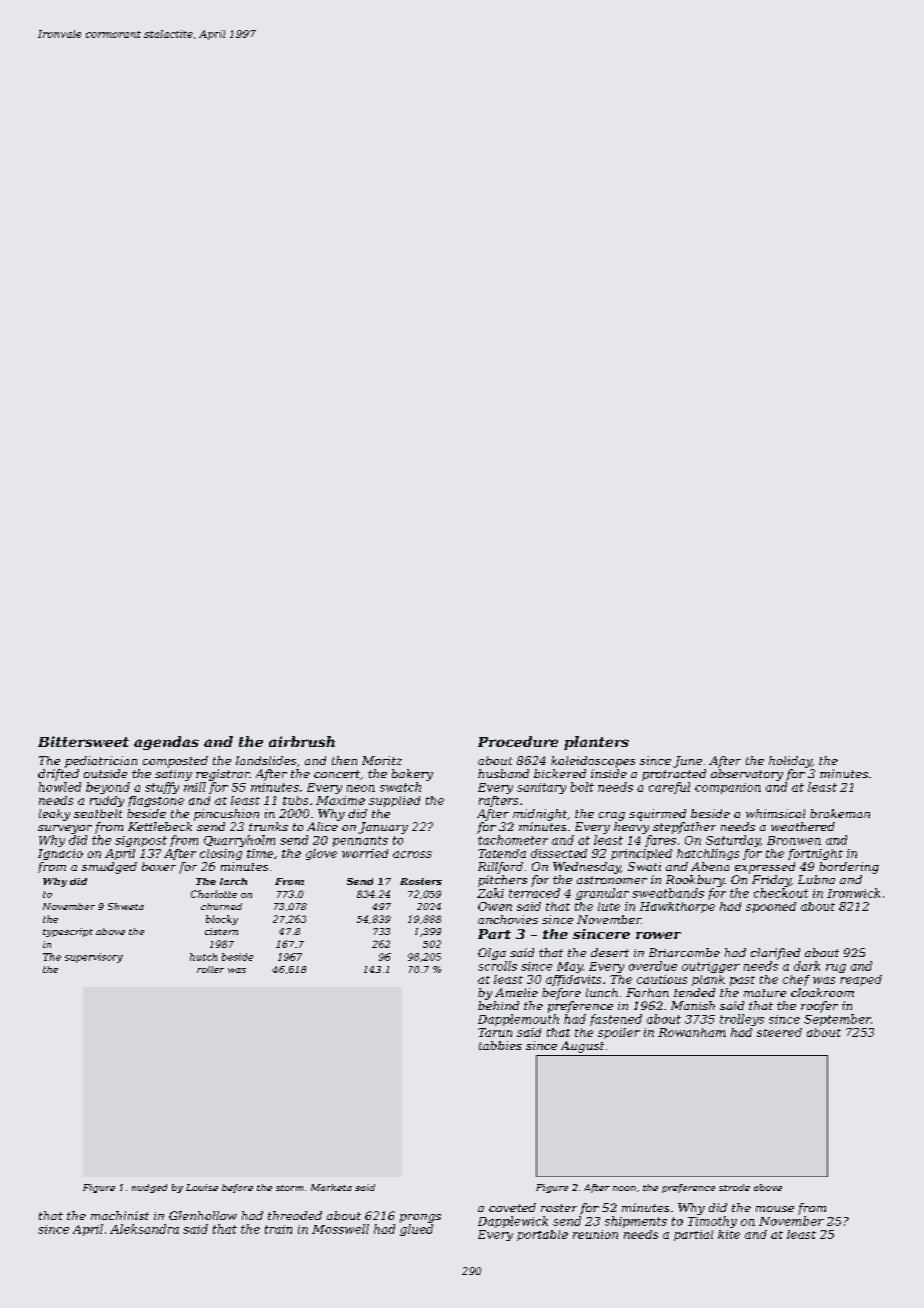 The width and height of the page is (924, 1308). I want to click on Tarun, so click(495, 1032).
